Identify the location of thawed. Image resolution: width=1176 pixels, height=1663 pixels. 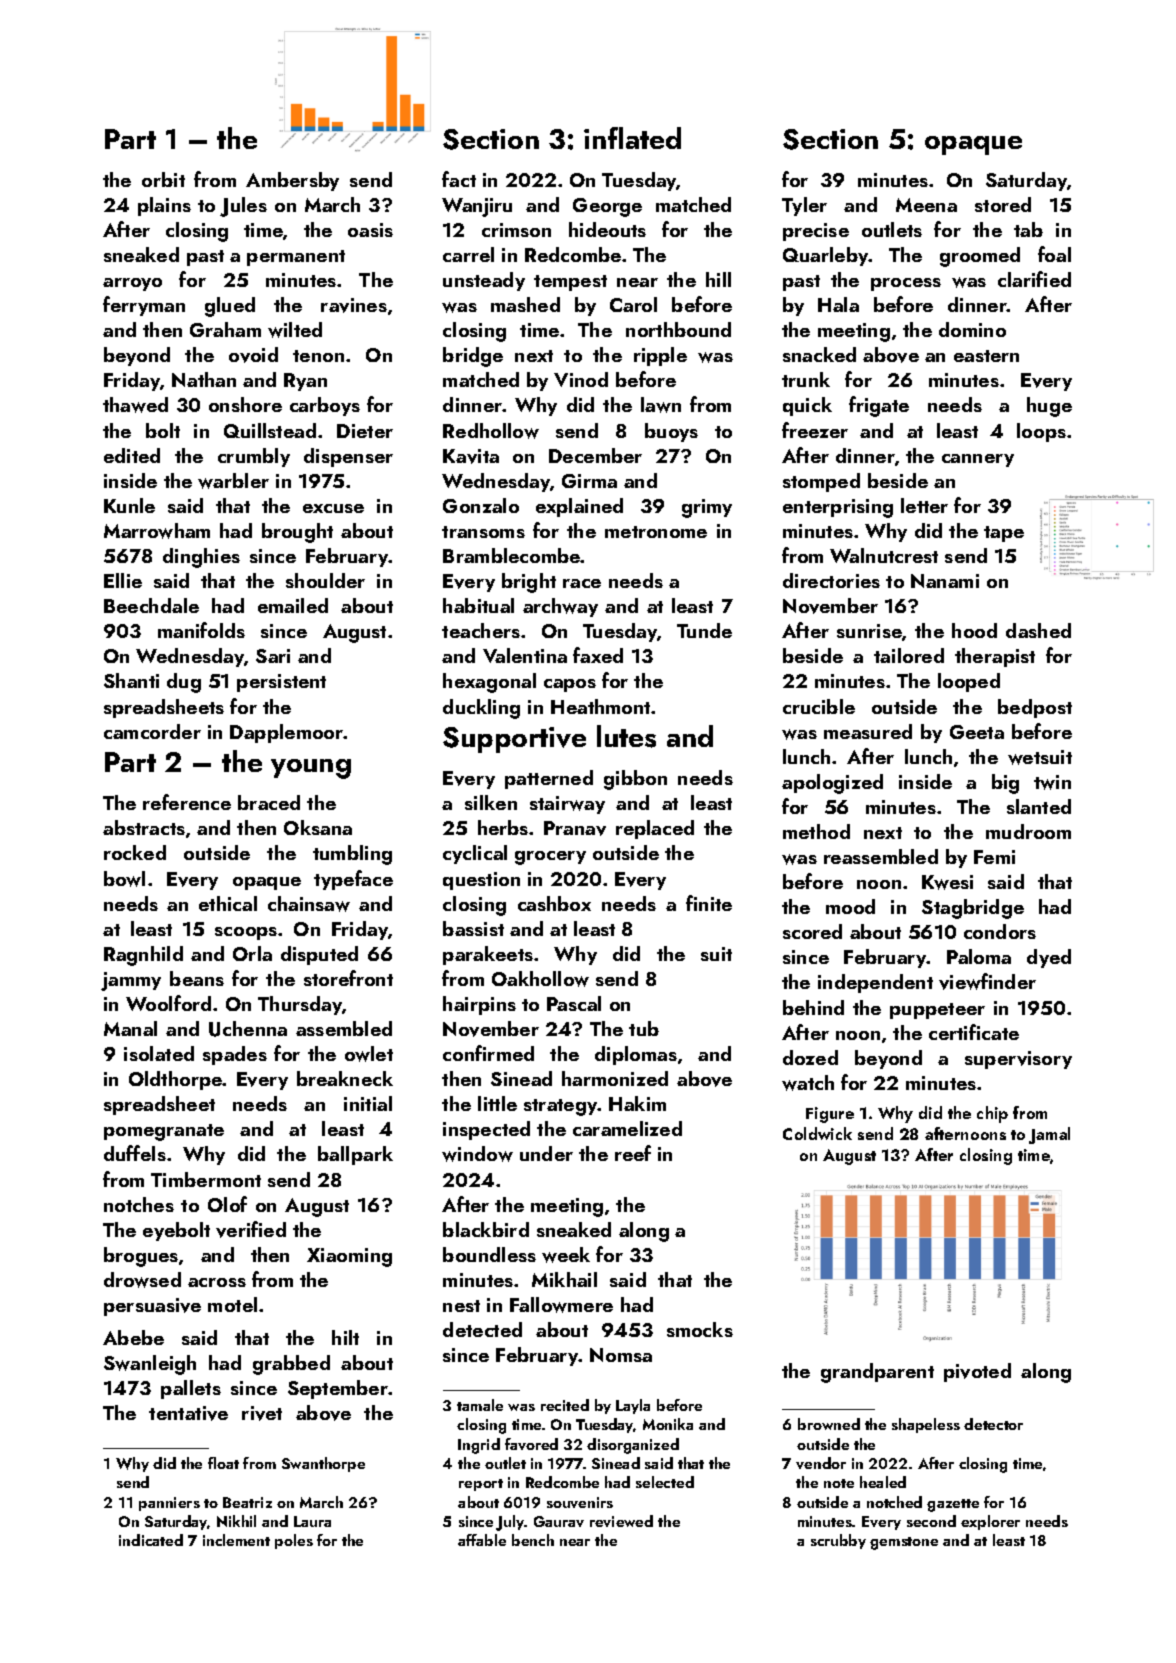
(135, 405).
